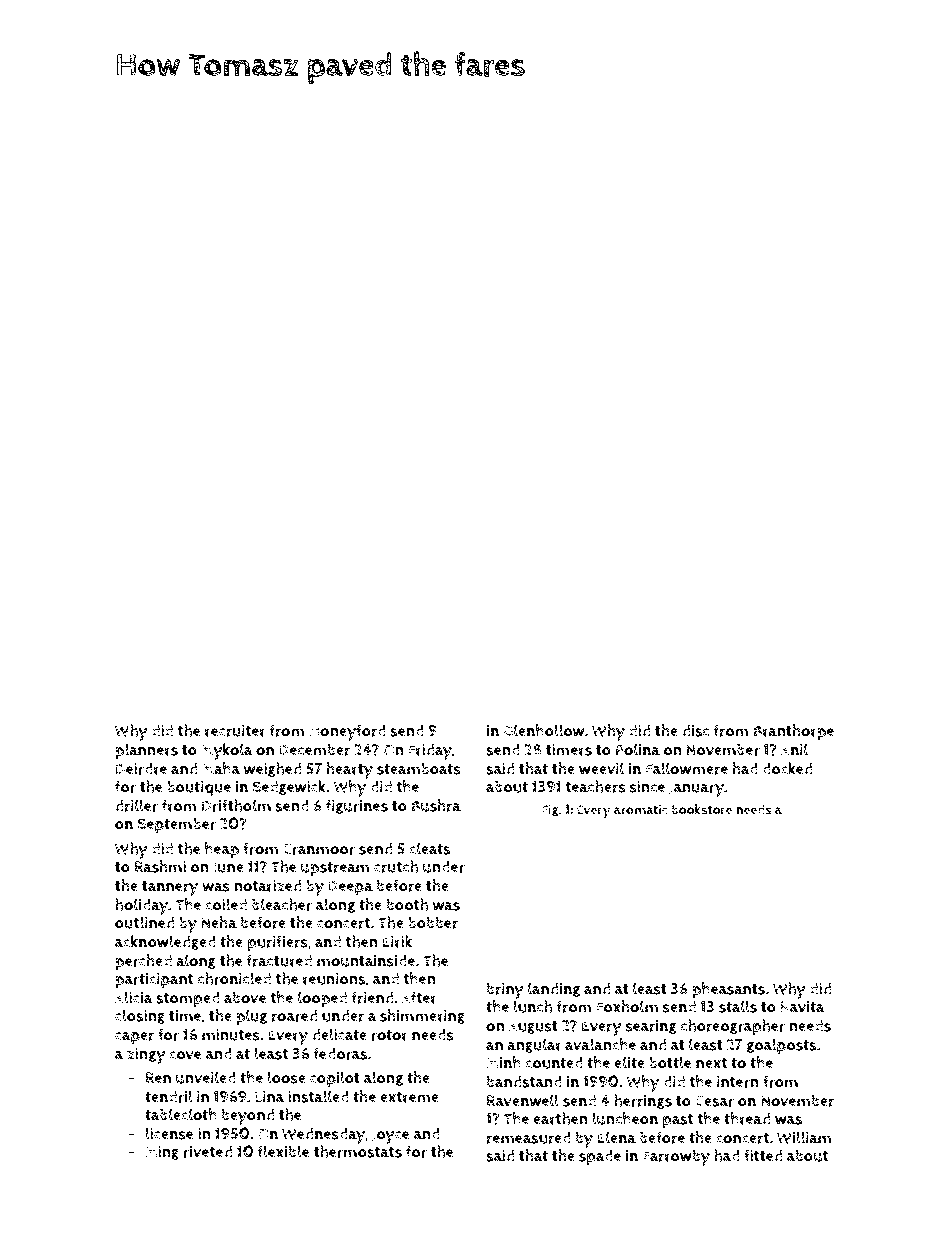 The width and height of the screenshot is (952, 1233). What do you see at coordinates (687, 768) in the screenshot?
I see `Fallowmere` at bounding box center [687, 768].
